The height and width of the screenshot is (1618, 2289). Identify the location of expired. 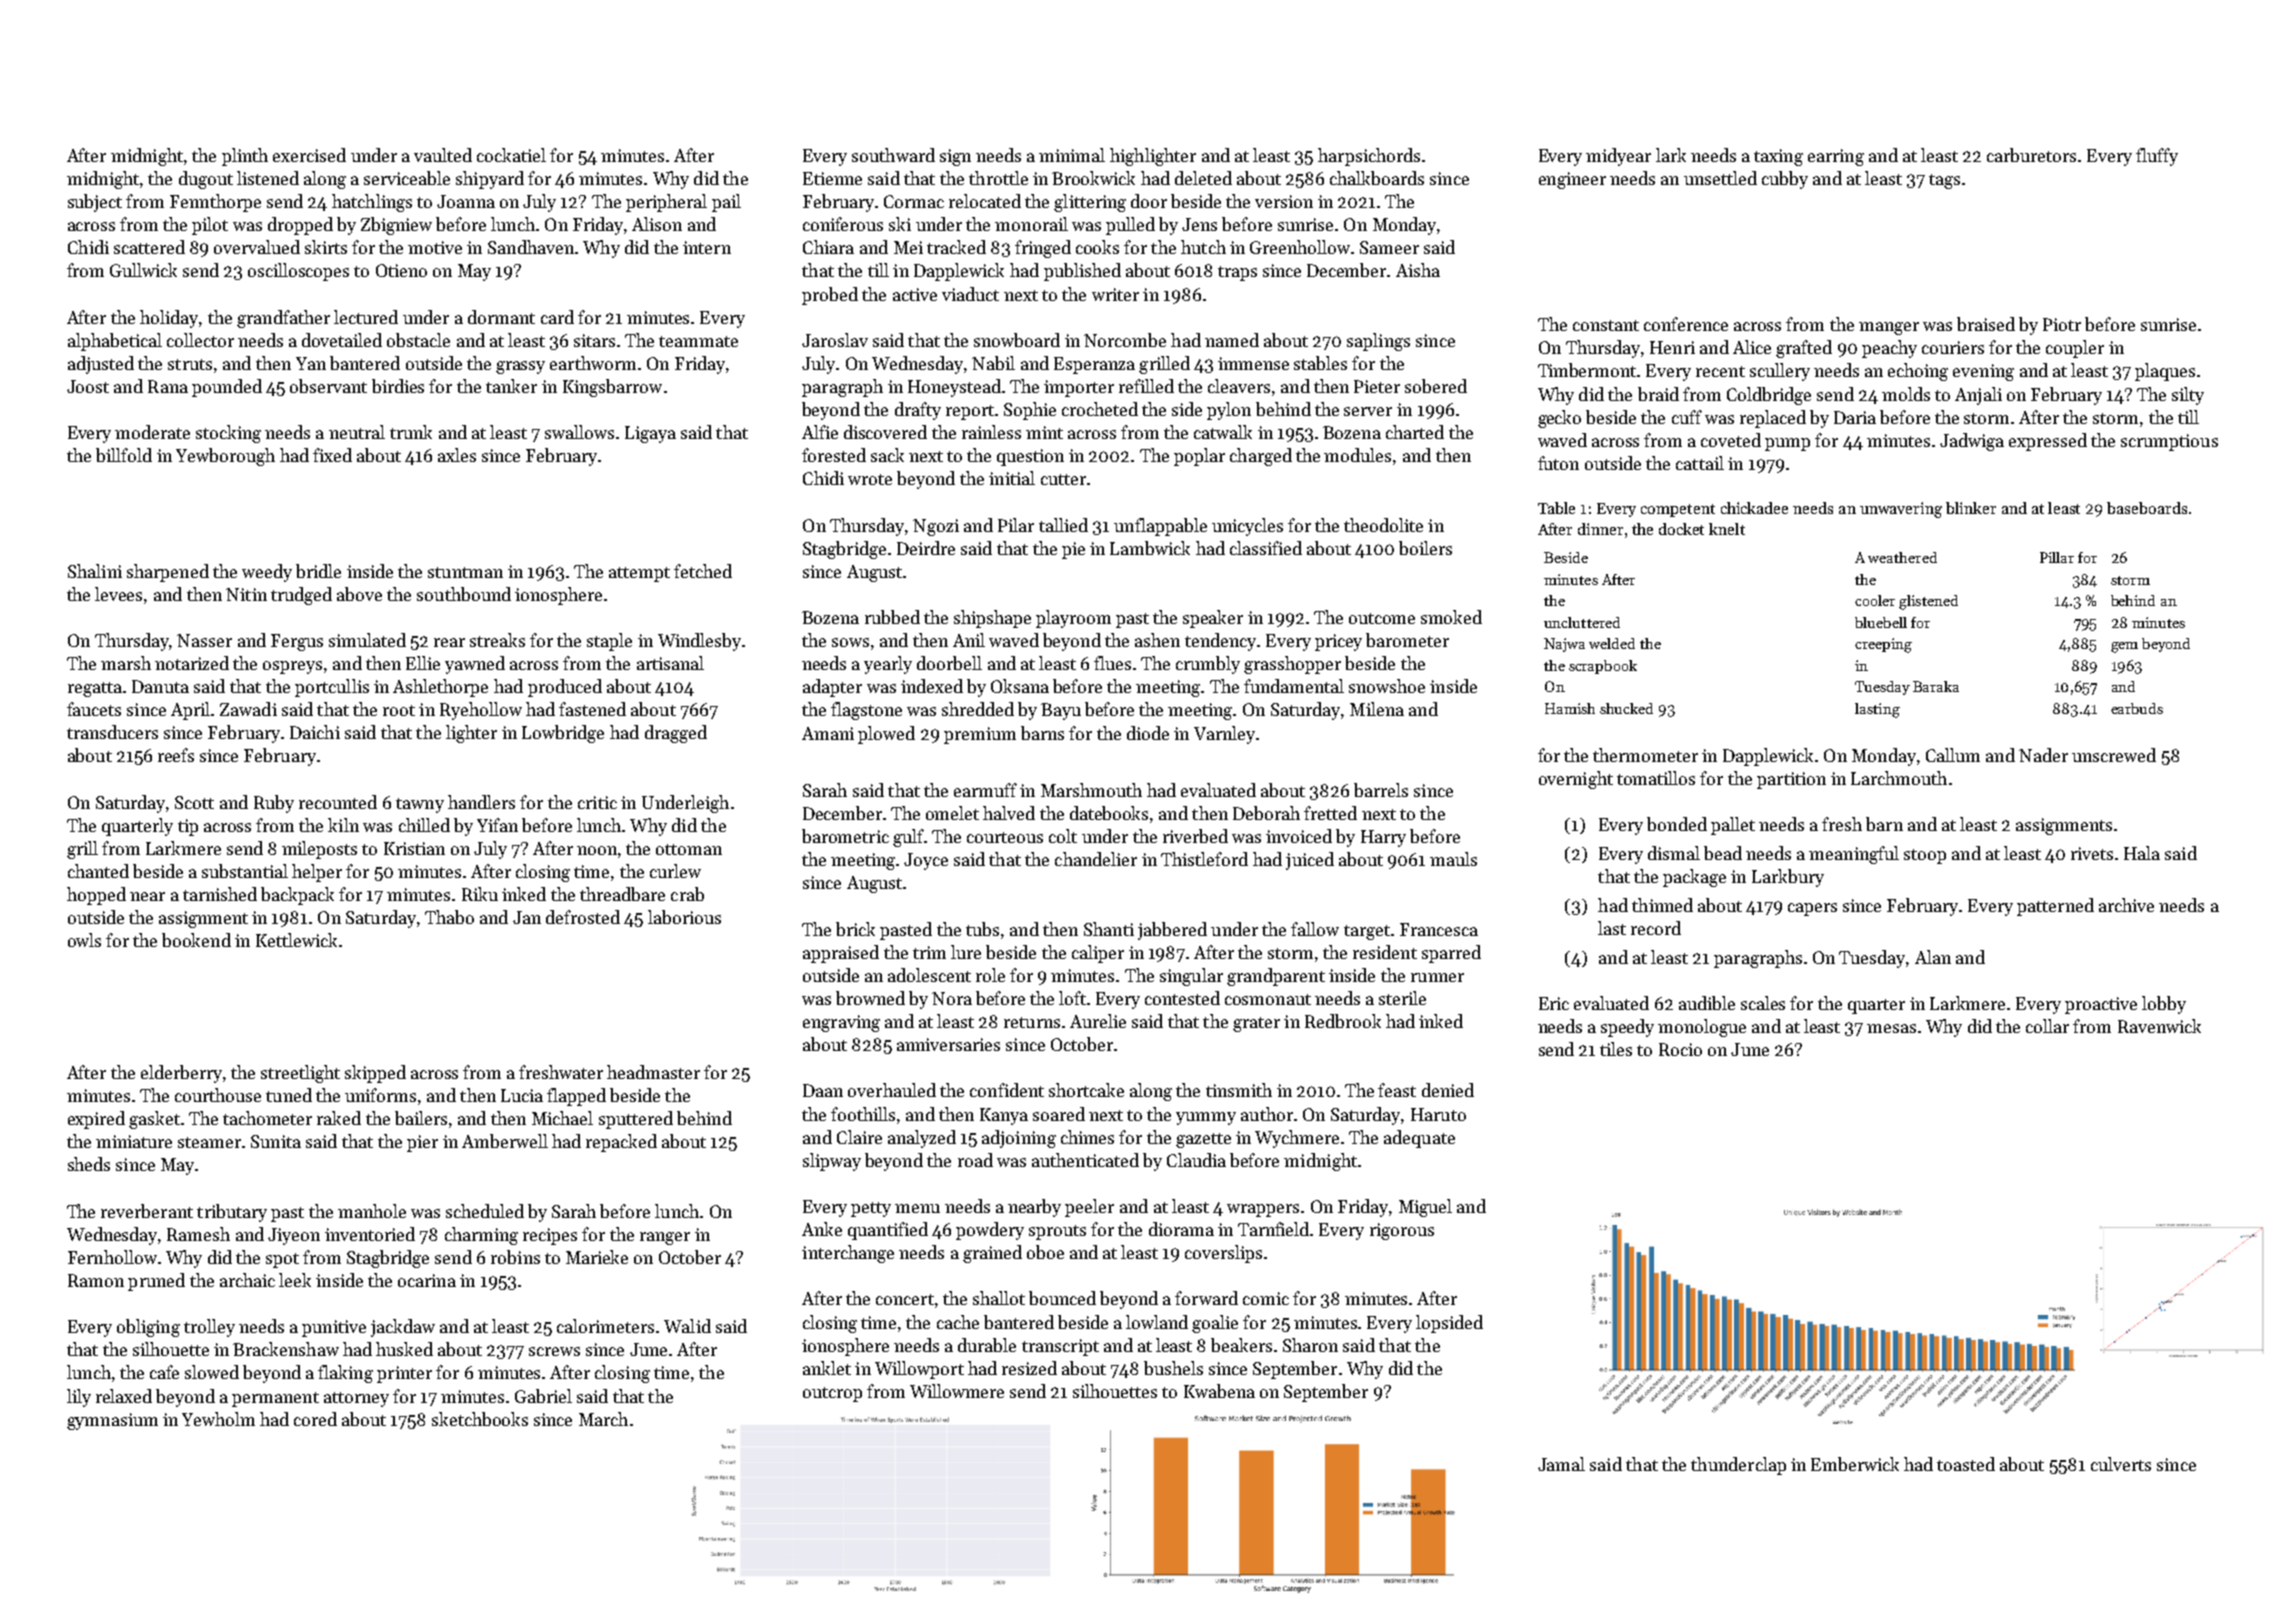
(96, 1120).
